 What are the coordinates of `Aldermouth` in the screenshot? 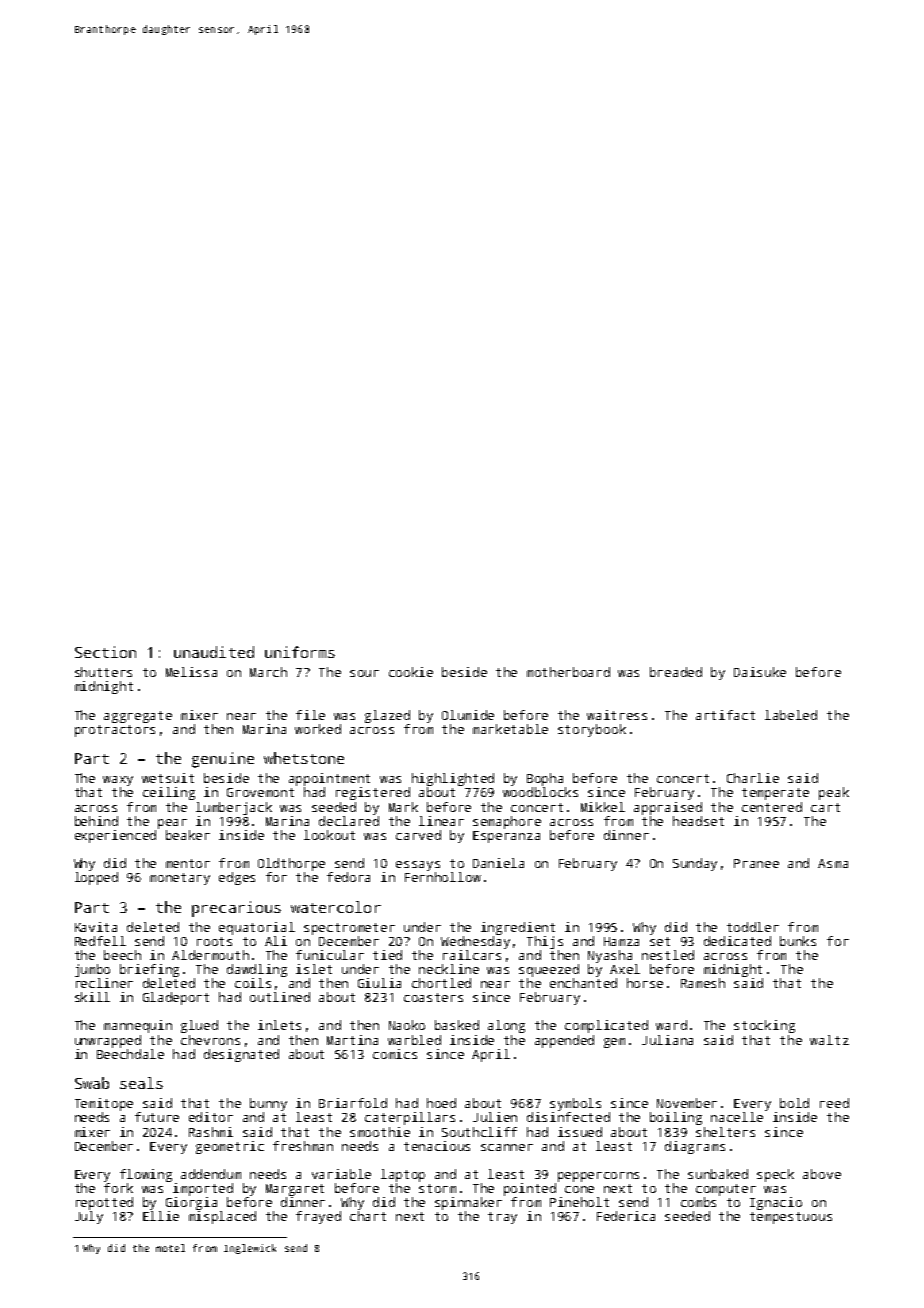 It's located at (210, 955).
